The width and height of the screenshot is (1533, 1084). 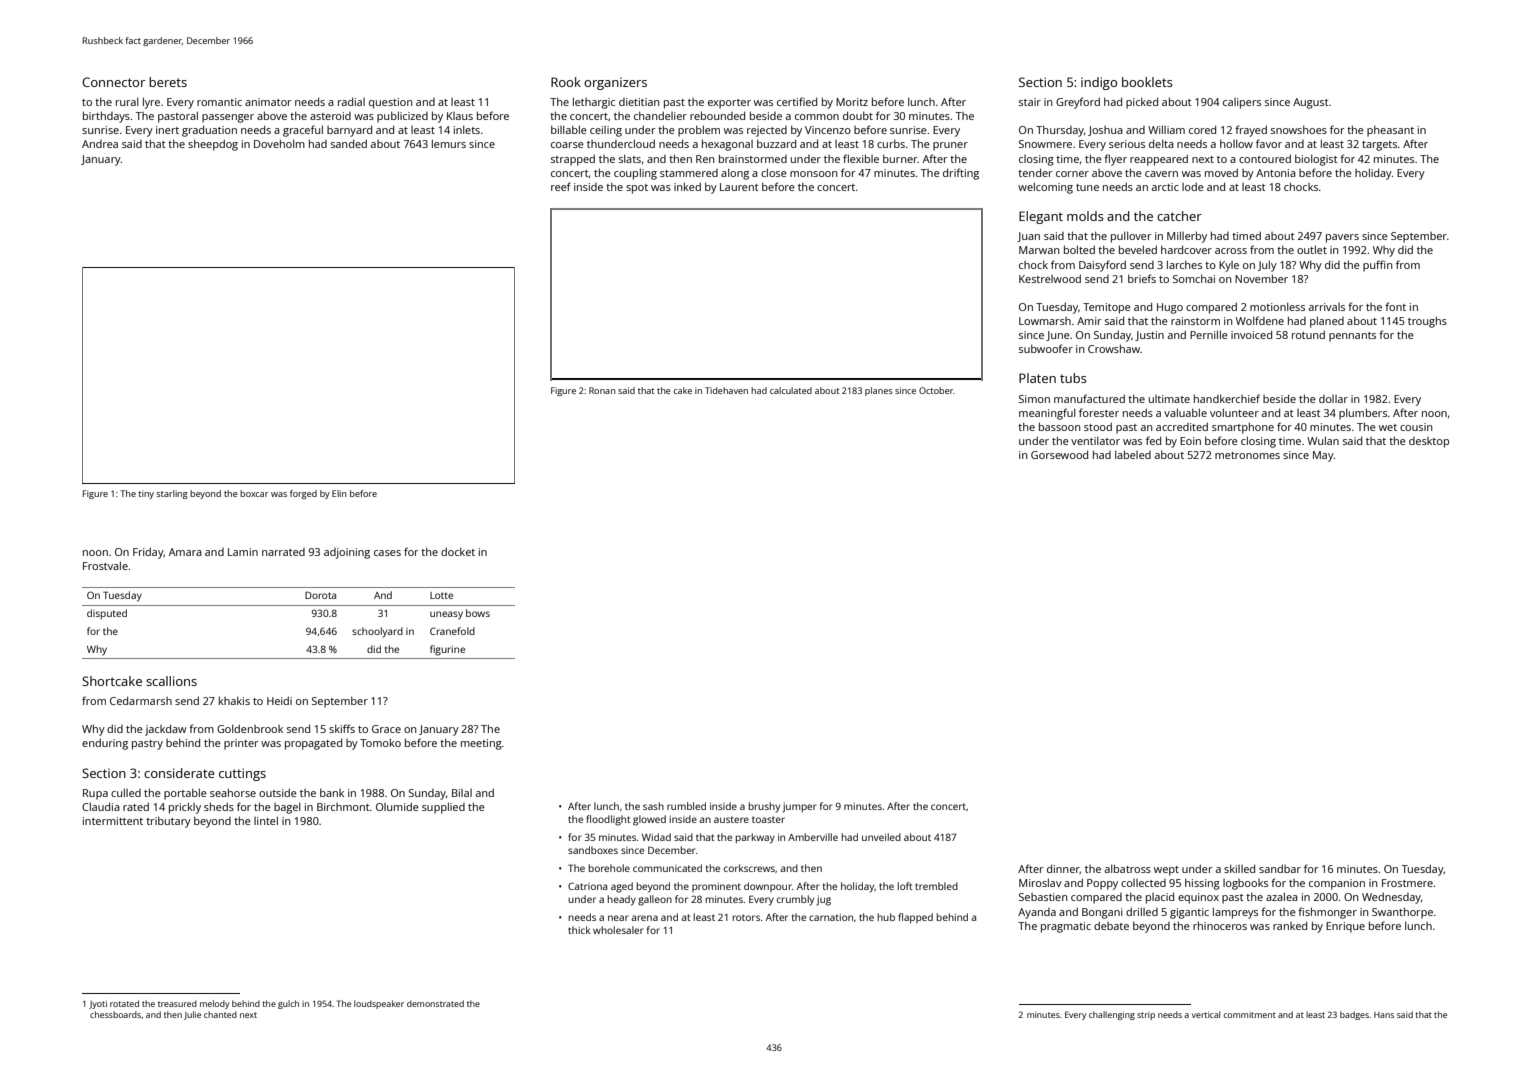 What do you see at coordinates (569, 129) in the screenshot?
I see `billable` at bounding box center [569, 129].
